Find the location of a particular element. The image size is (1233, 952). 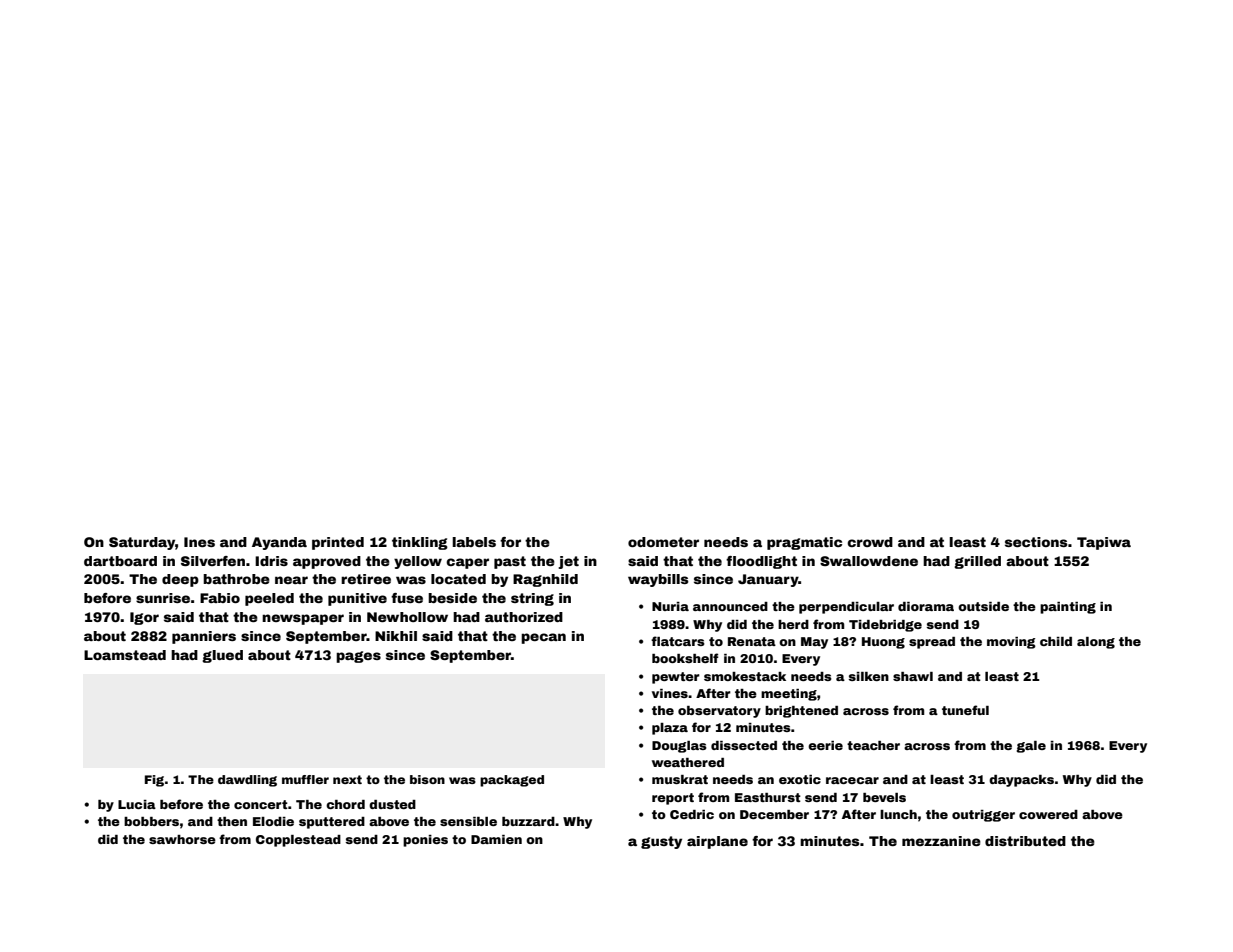

jet is located at coordinates (568, 562).
